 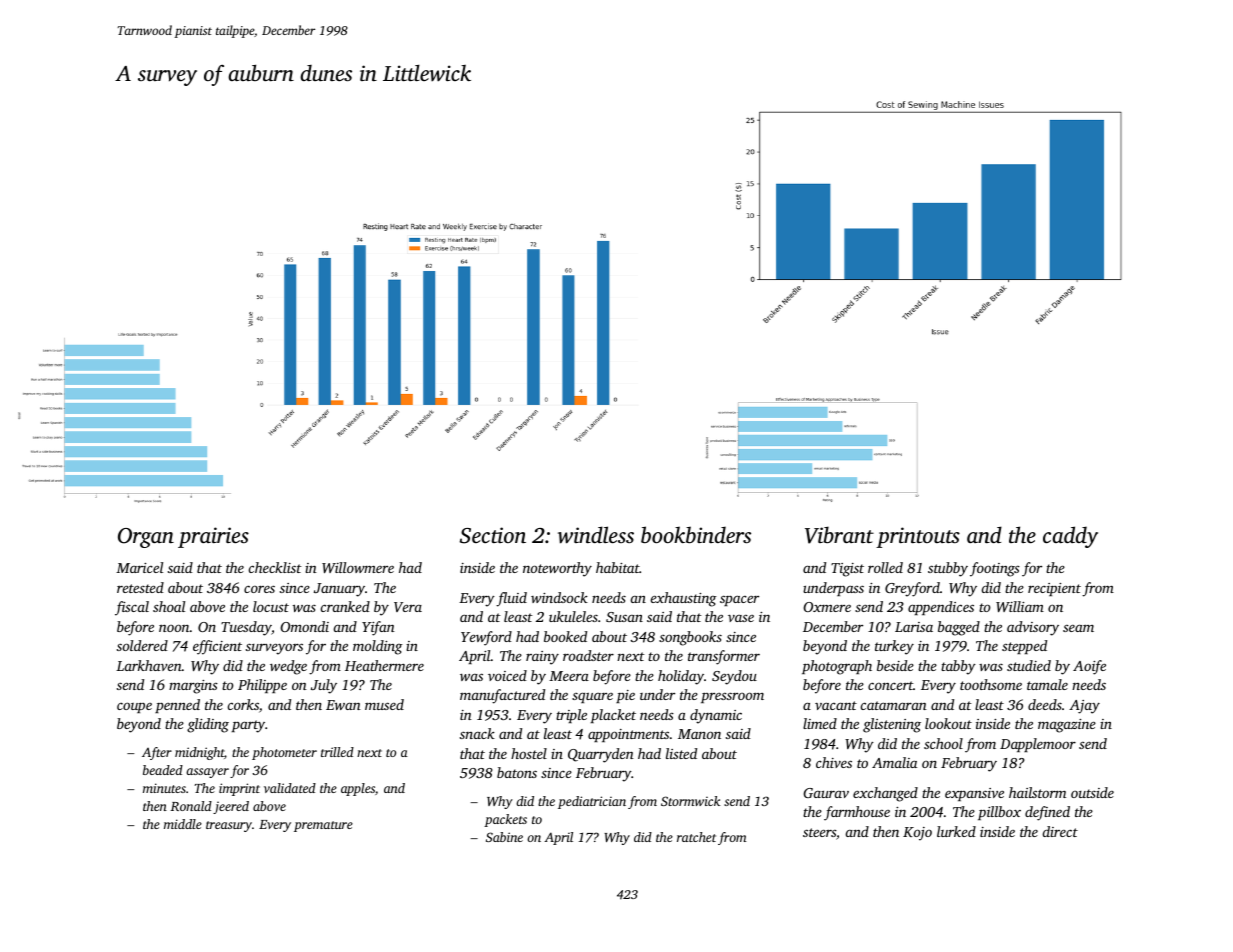 I want to click on jeered, so click(x=231, y=807).
